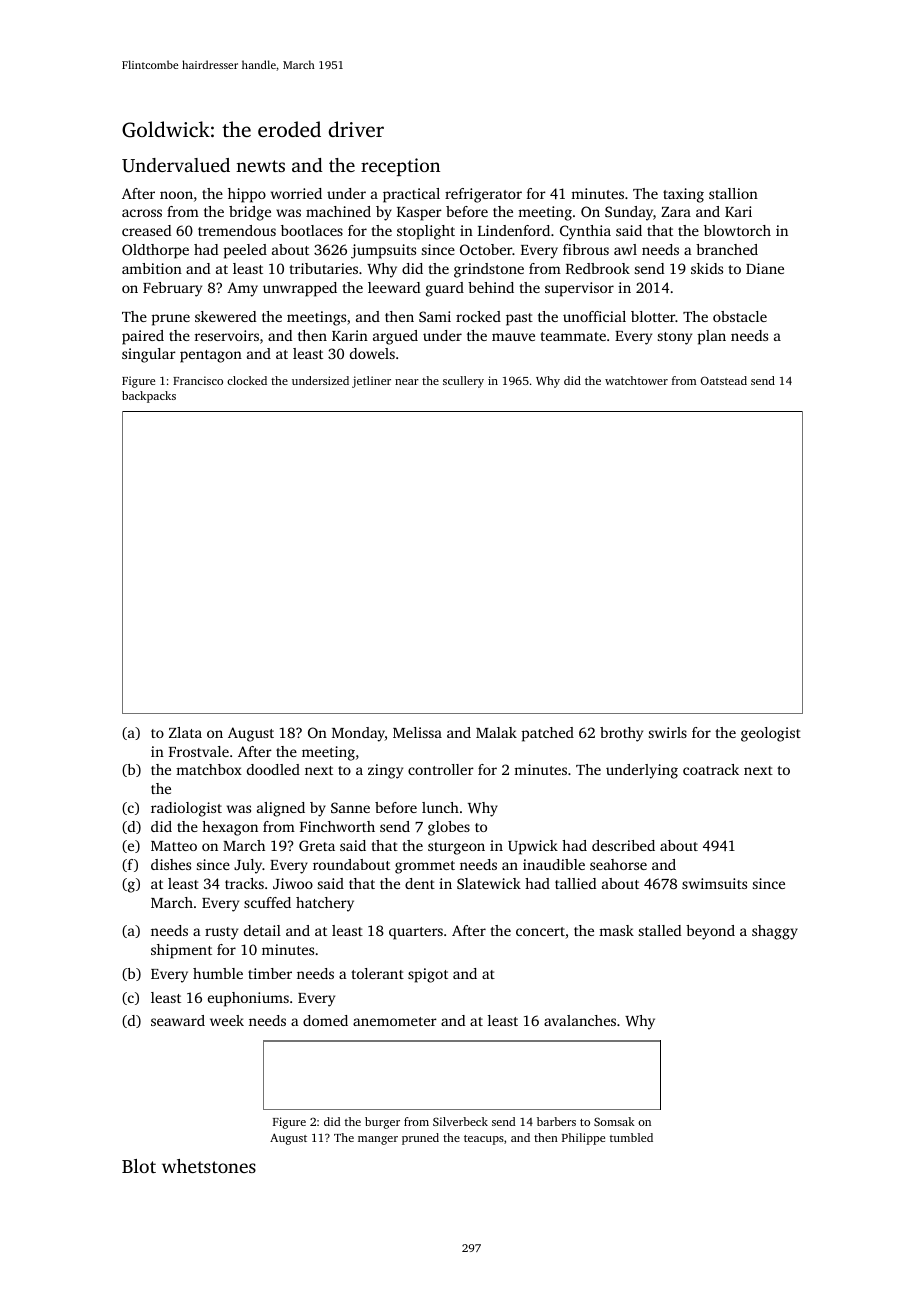 This page has width=924, height=1308. I want to click on timber, so click(270, 973).
